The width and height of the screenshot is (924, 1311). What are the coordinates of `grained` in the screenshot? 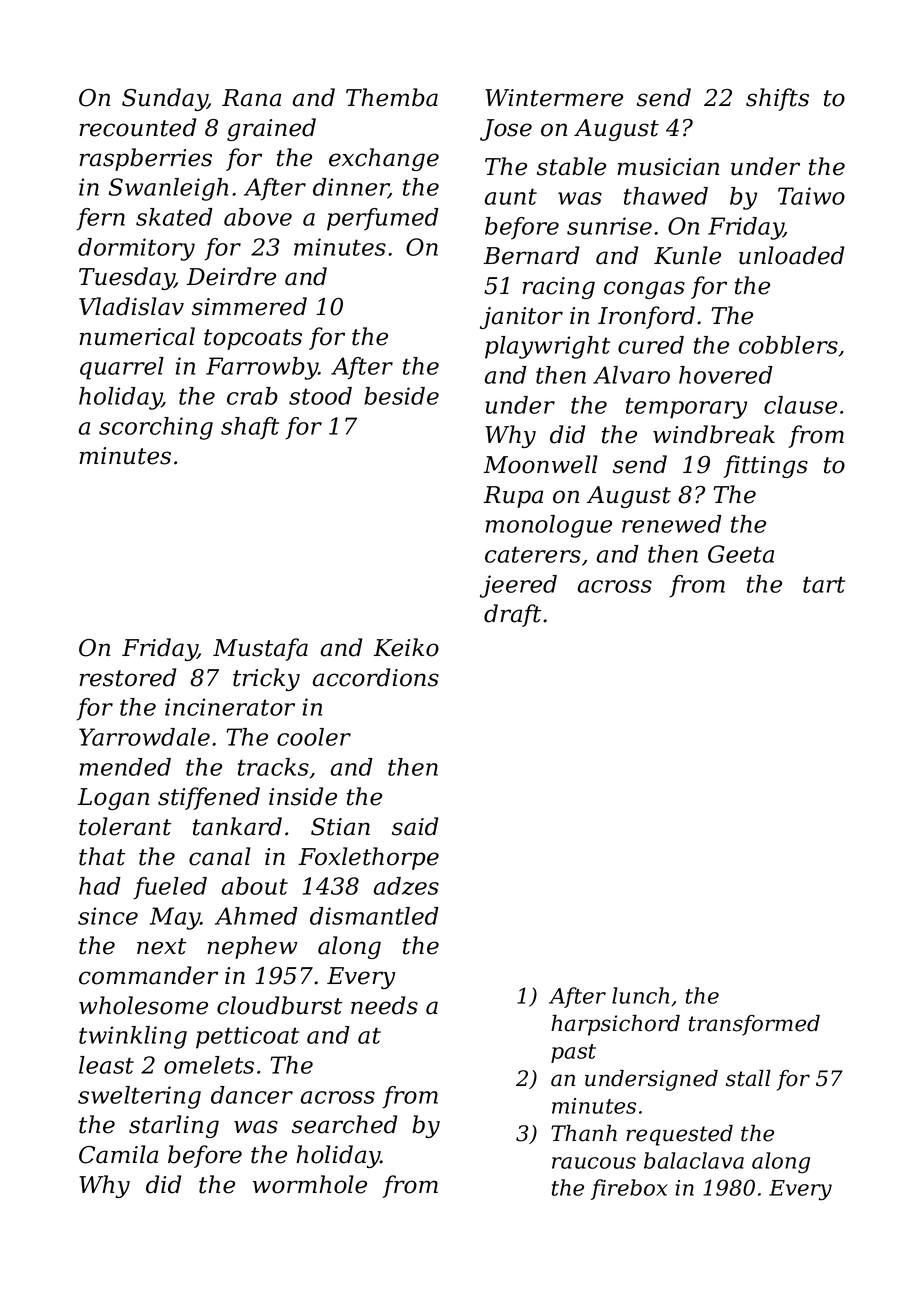 It's located at (271, 129).
